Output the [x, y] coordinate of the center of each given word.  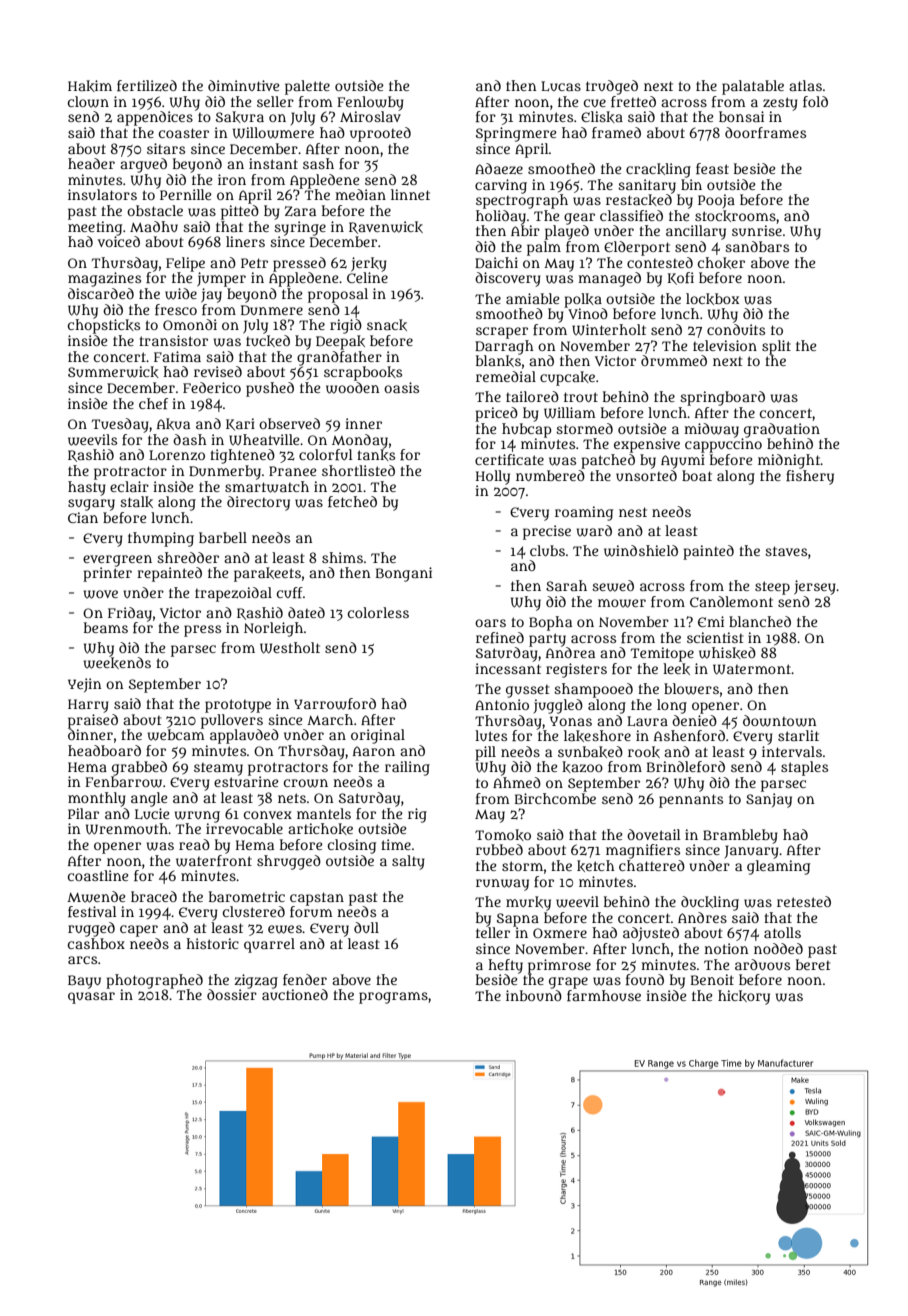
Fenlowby [370, 103]
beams [106, 627]
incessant [508, 668]
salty [408, 862]
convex [268, 815]
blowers [691, 689]
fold [815, 101]
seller [275, 101]
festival [92, 911]
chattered [652, 865]
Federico [212, 387]
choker [721, 263]
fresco [176, 309]
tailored [532, 396]
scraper [502, 333]
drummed [674, 360]
